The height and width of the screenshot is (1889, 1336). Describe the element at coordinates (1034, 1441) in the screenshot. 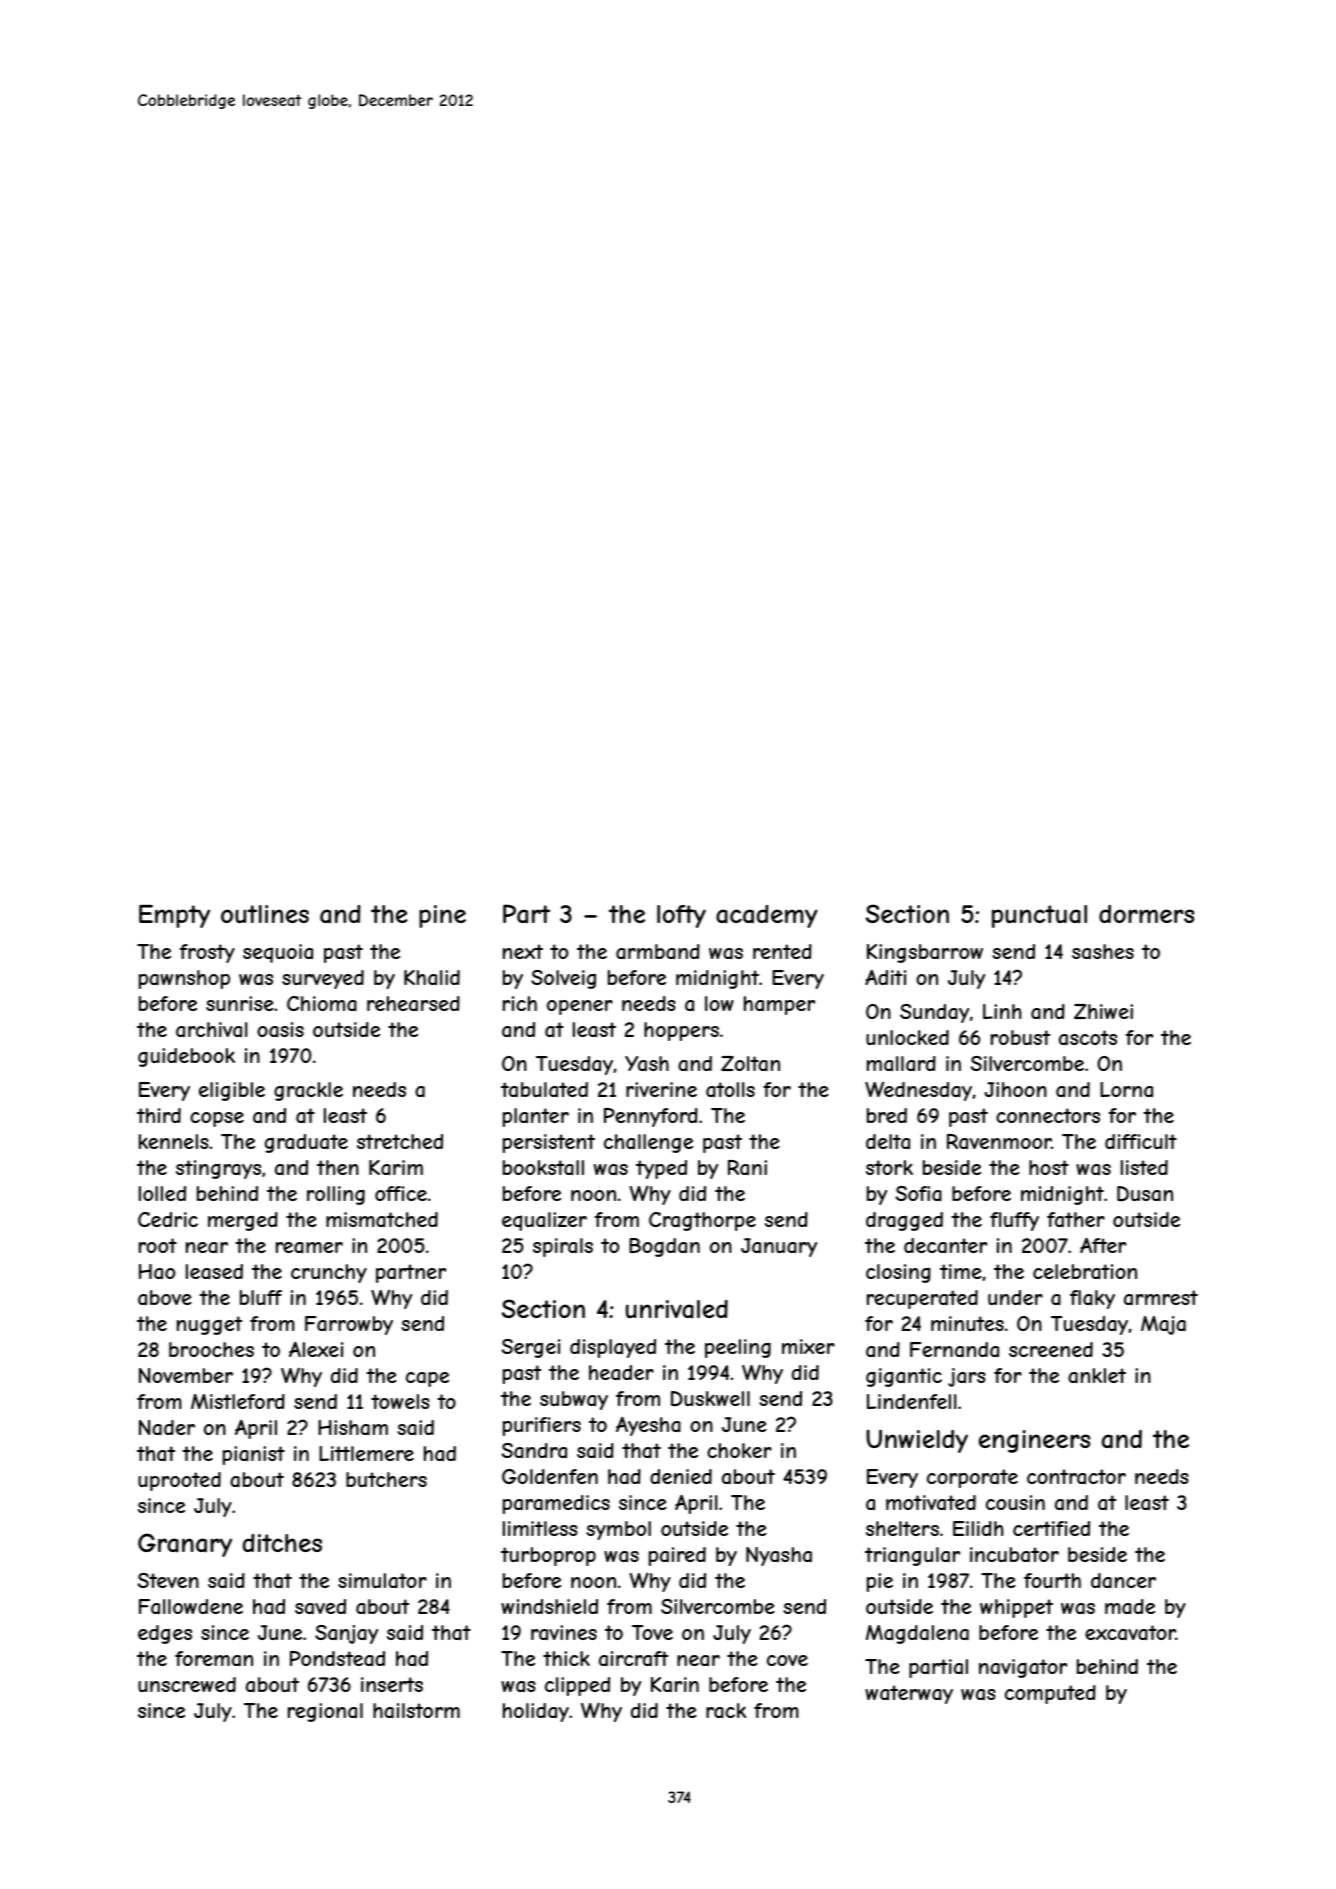

I see `engineers` at that location.
